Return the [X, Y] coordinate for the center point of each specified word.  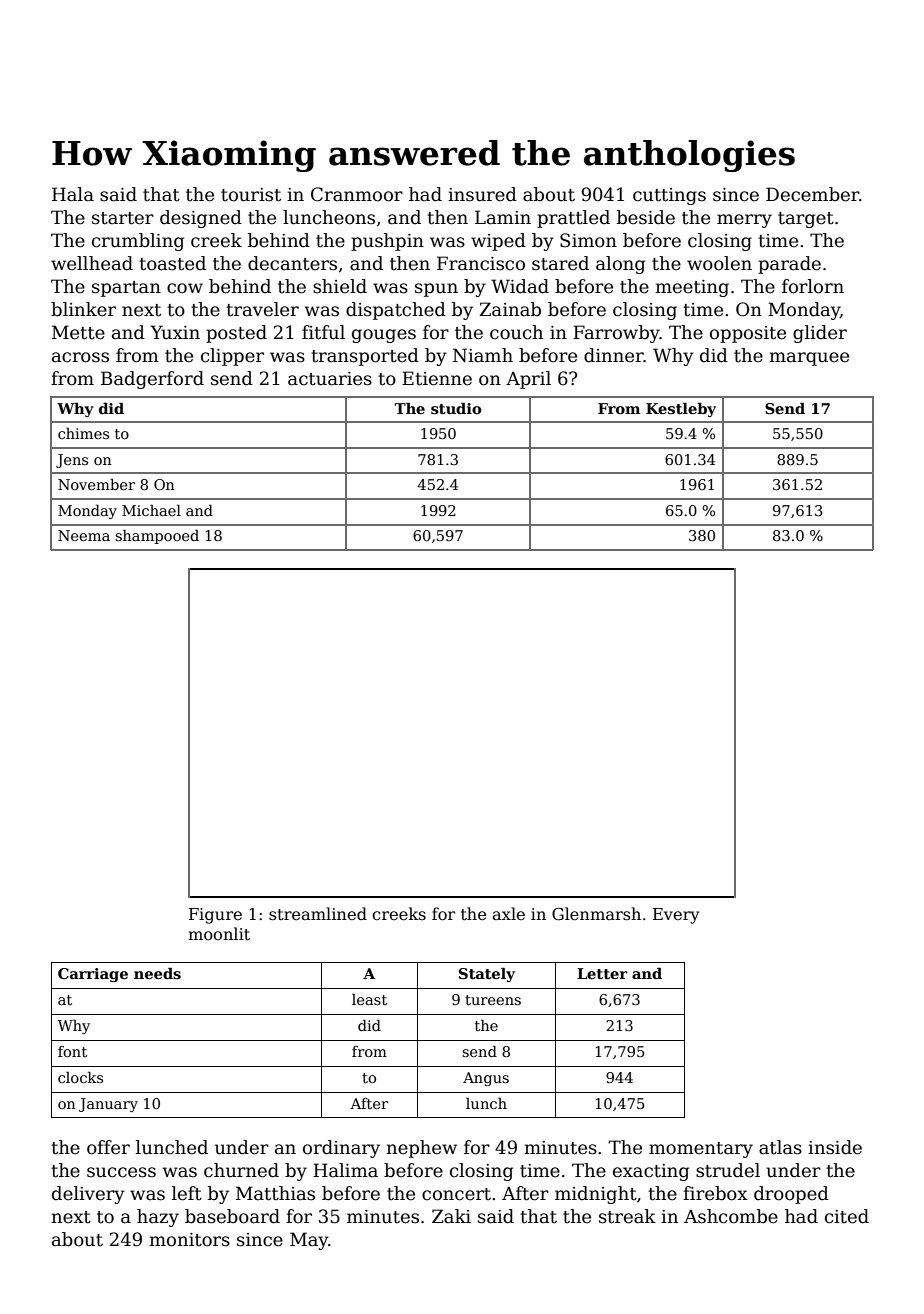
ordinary [341, 1149]
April [528, 380]
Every [676, 916]
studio [456, 408]
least [369, 999]
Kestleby [681, 409]
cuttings [669, 196]
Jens [72, 461]
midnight [596, 1195]
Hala [73, 194]
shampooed [157, 536]
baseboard [232, 1216]
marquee [809, 359]
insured [482, 194]
